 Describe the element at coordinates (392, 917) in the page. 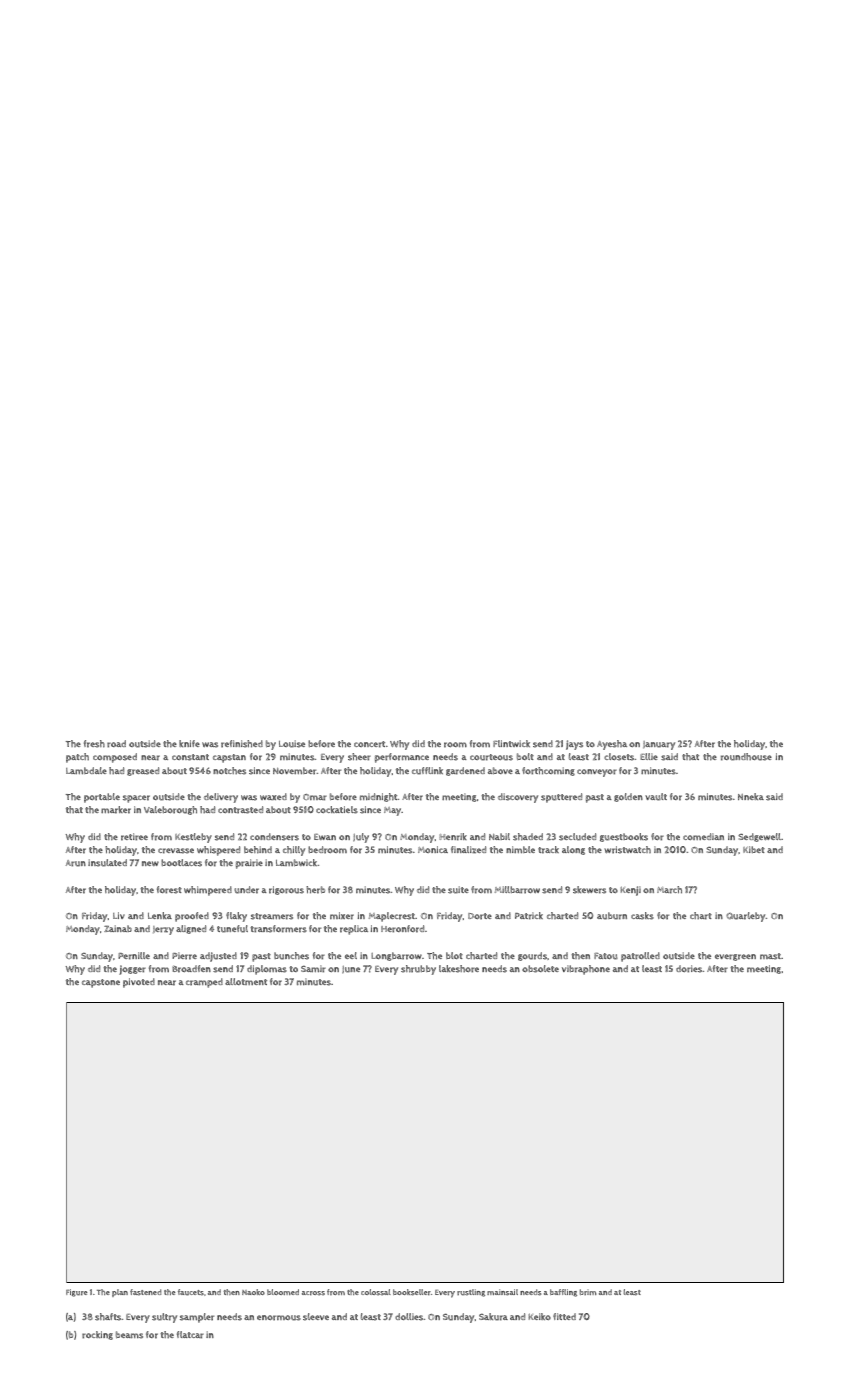

I see `Maplecrest` at that location.
